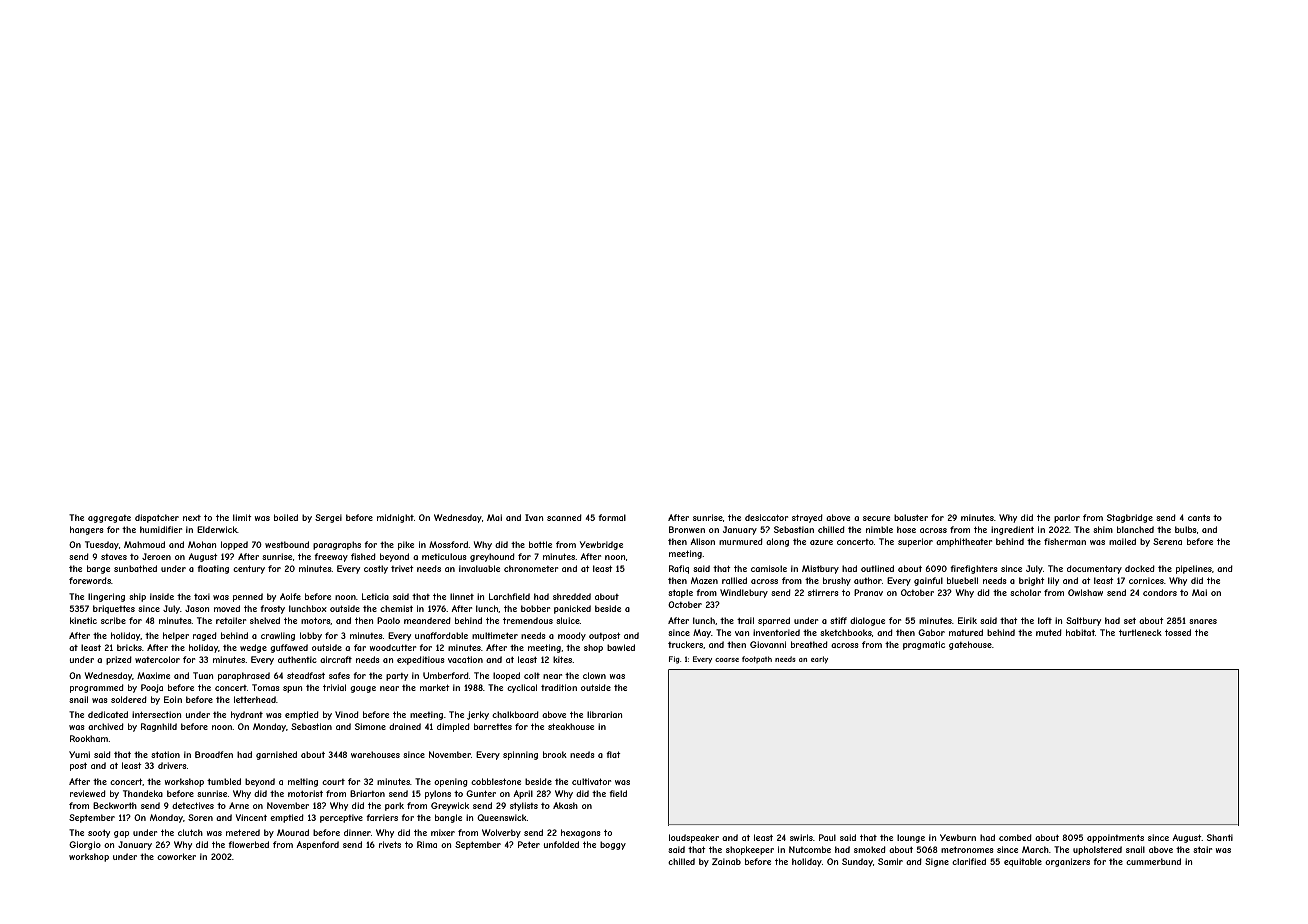 This document has width=1308, height=924. What do you see at coordinates (1194, 569) in the document?
I see `pipelines` at bounding box center [1194, 569].
